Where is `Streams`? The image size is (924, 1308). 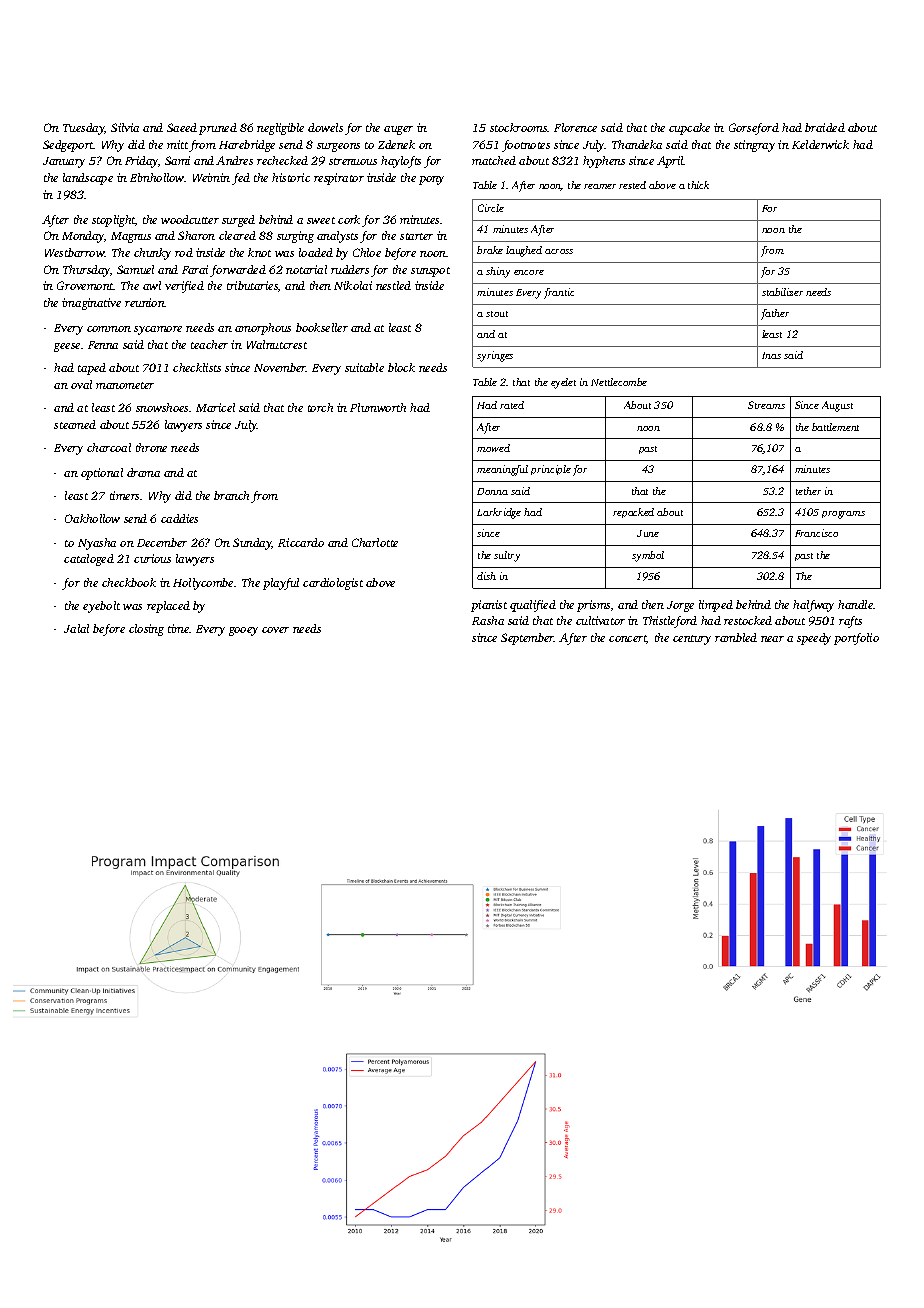
Streams is located at coordinates (766, 405).
